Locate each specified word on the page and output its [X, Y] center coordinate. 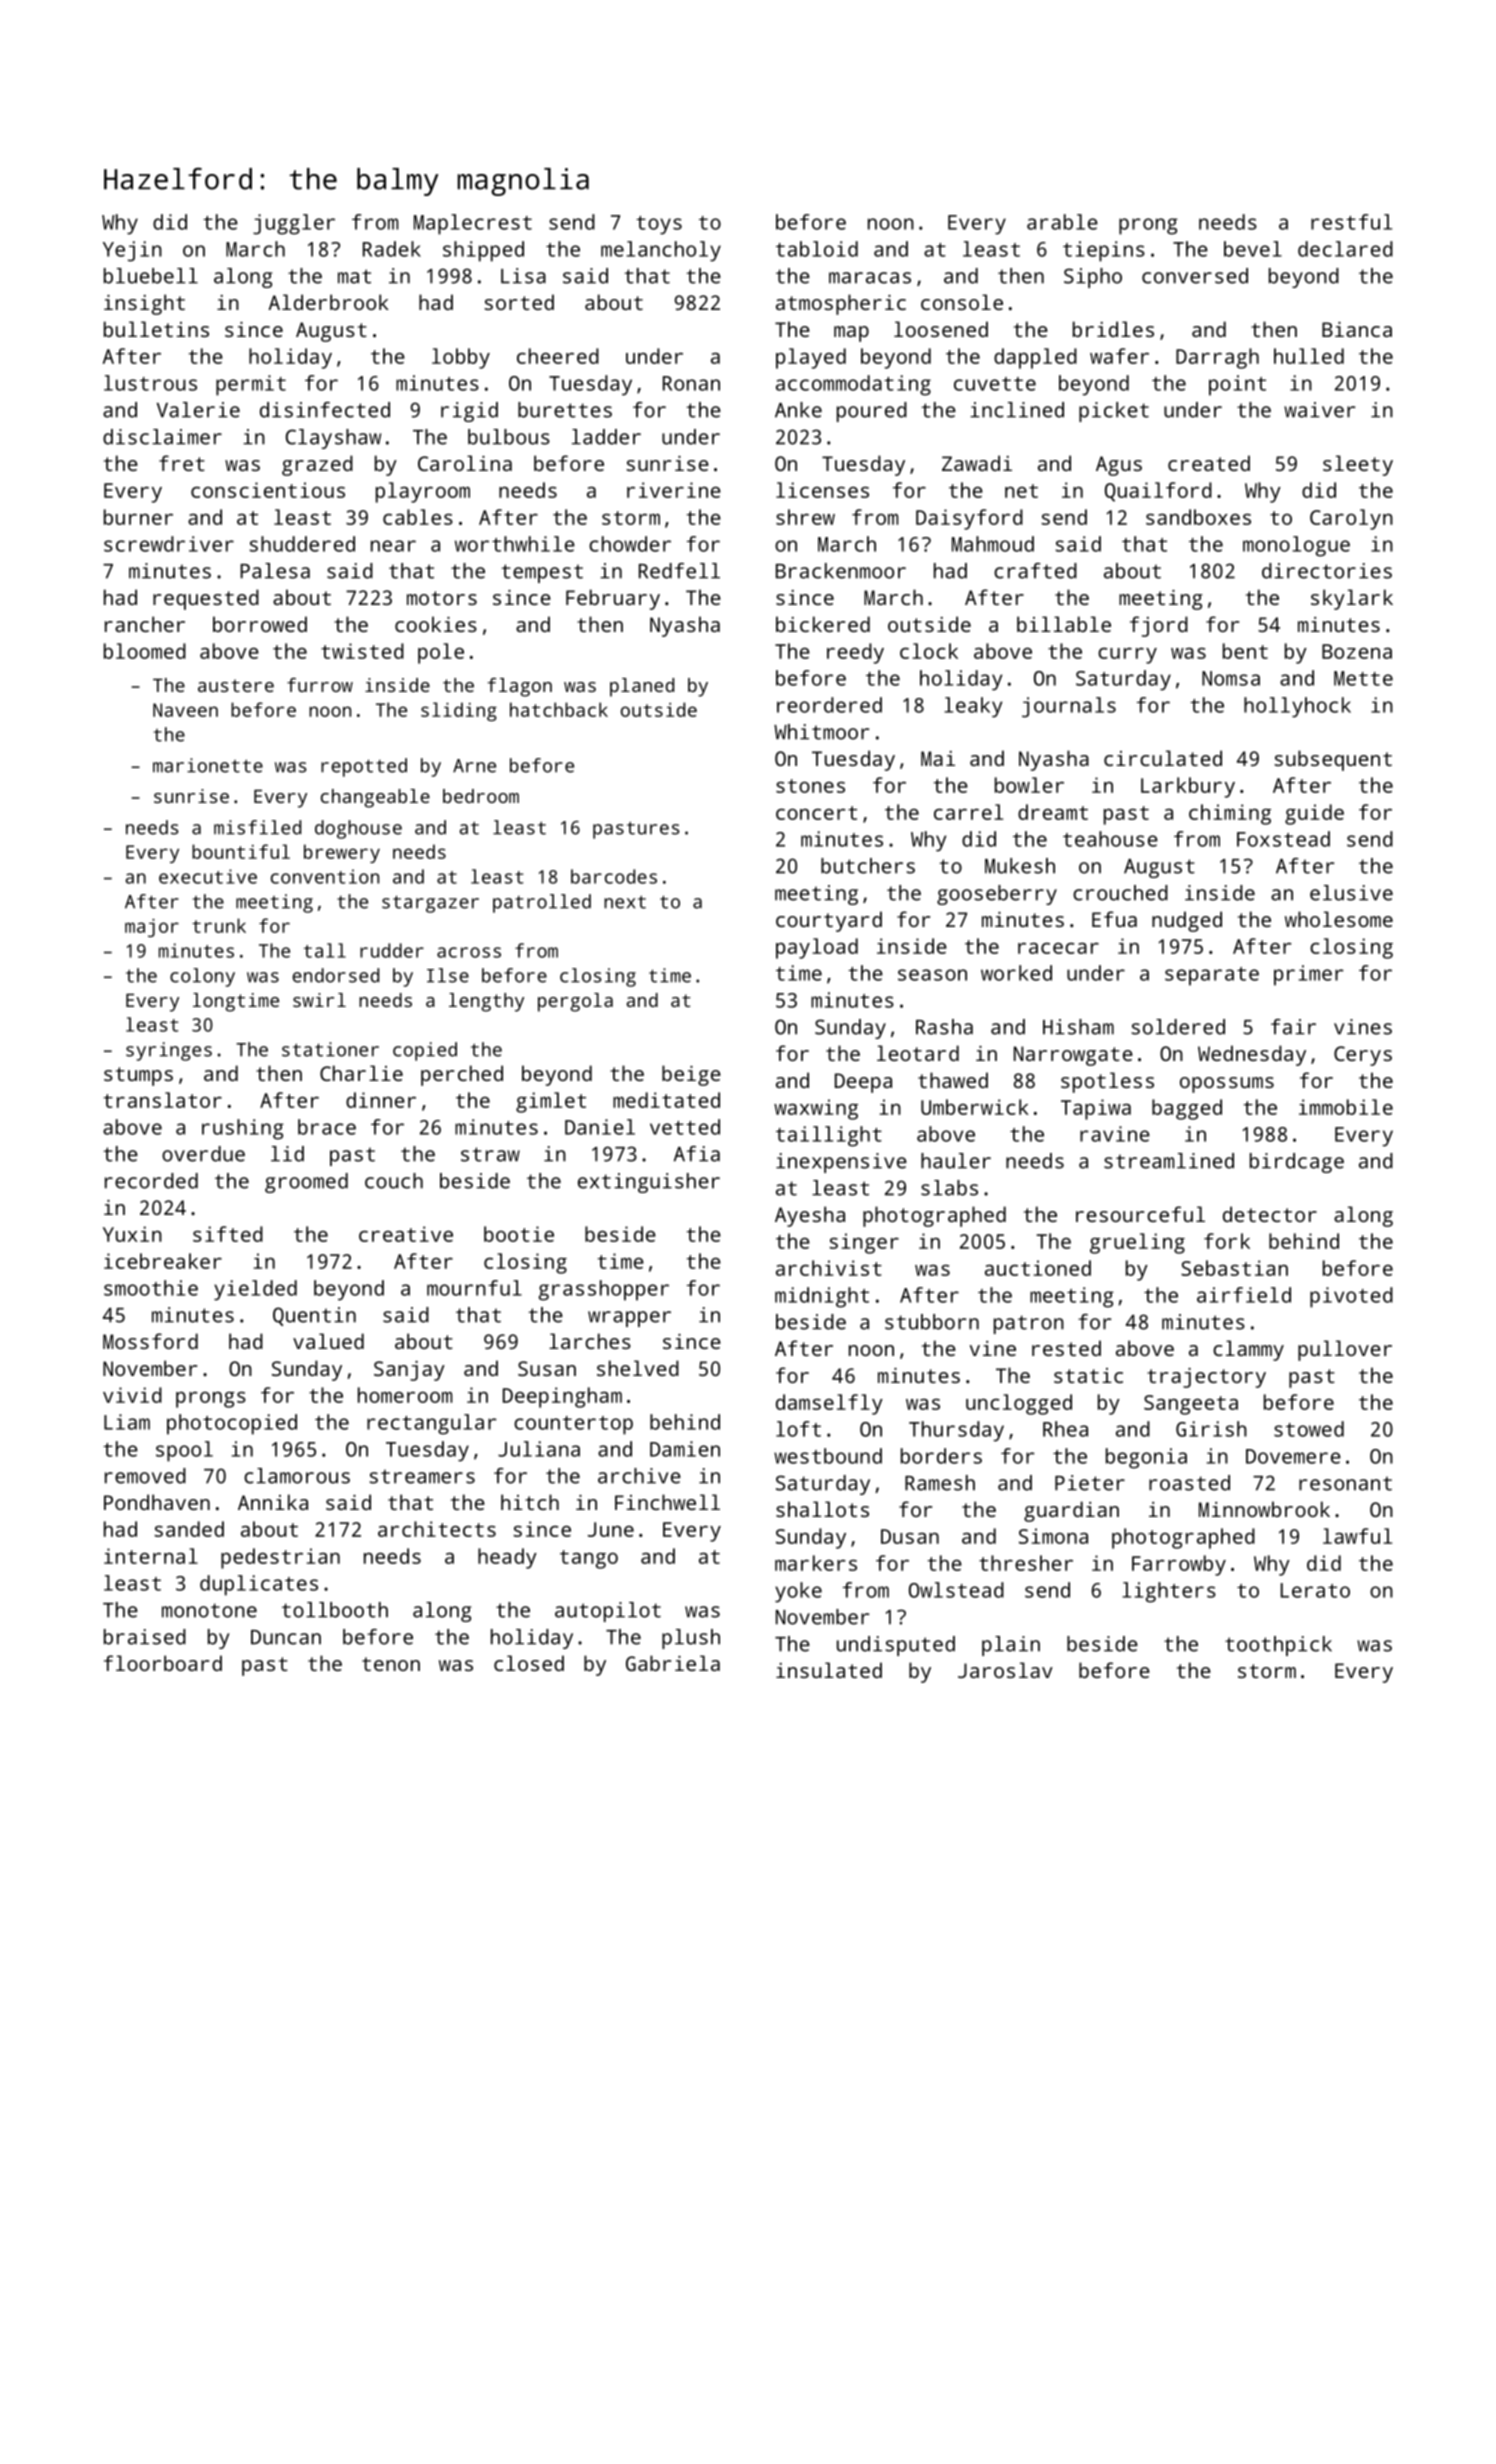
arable [1062, 222]
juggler [294, 224]
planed [642, 687]
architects [437, 1529]
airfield [1244, 1295]
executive [208, 876]
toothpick [1278, 1646]
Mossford [150, 1341]
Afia [697, 1154]
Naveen [185, 710]
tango [589, 1559]
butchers [868, 866]
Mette [1363, 678]
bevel [1253, 249]
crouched [1120, 893]
